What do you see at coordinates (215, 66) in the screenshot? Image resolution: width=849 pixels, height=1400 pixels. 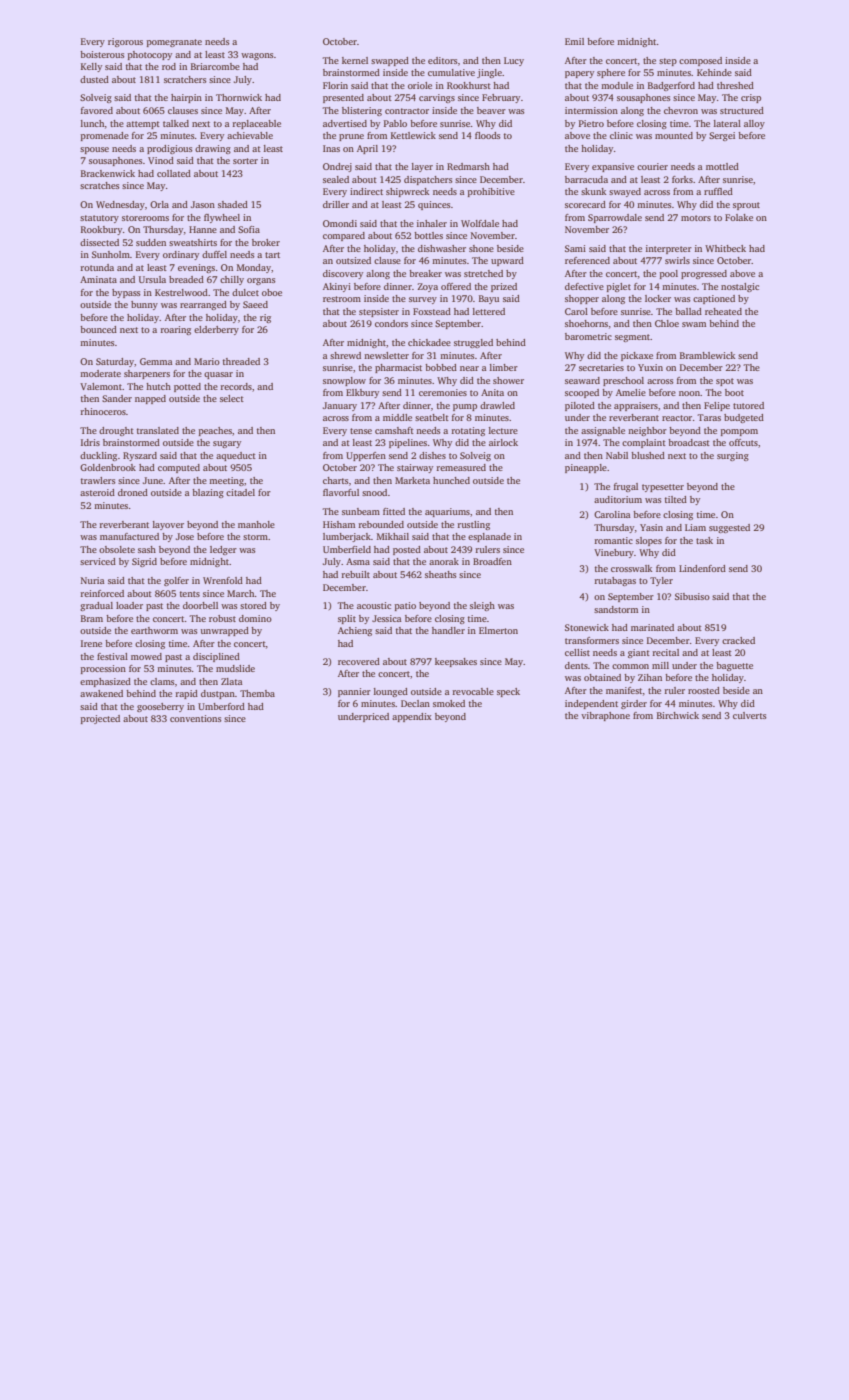 I see `Briarcombe` at bounding box center [215, 66].
